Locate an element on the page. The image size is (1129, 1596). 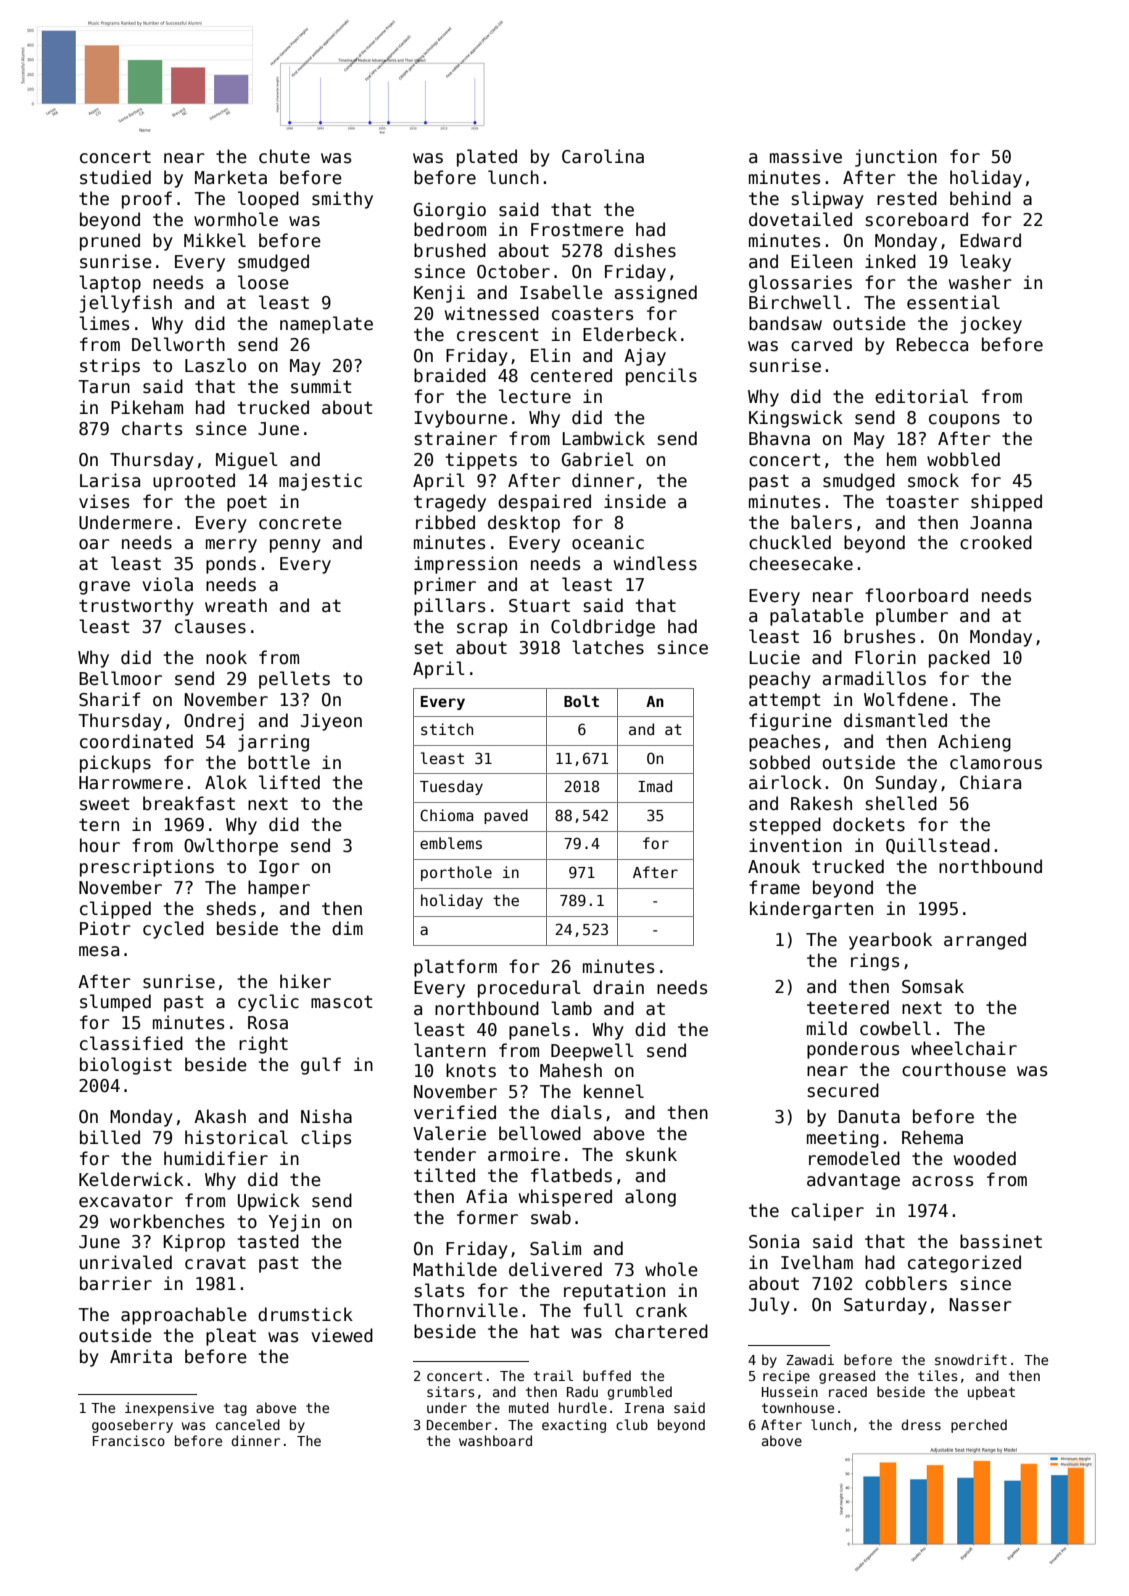
hiker is located at coordinates (305, 981).
